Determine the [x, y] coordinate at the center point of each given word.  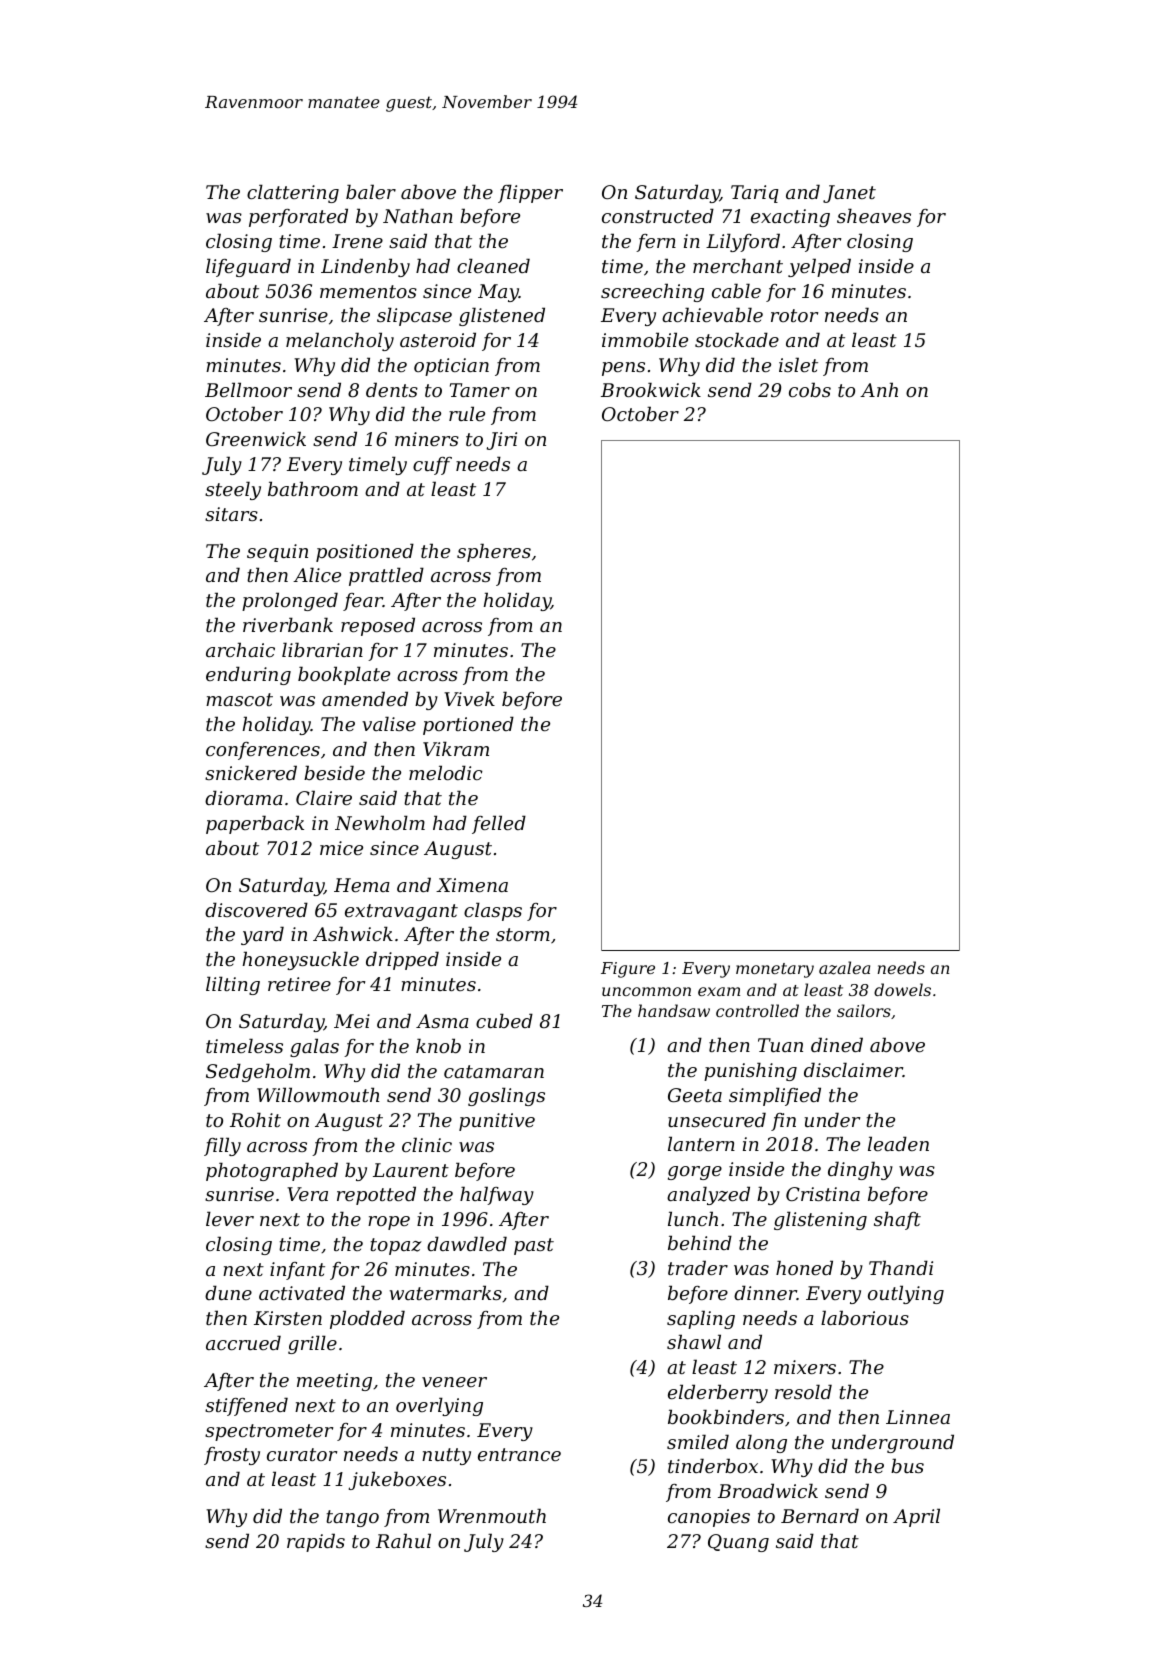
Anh [879, 389]
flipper [530, 193]
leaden [898, 1143]
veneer [454, 1382]
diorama [244, 797]
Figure [628, 970]
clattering [293, 193]
